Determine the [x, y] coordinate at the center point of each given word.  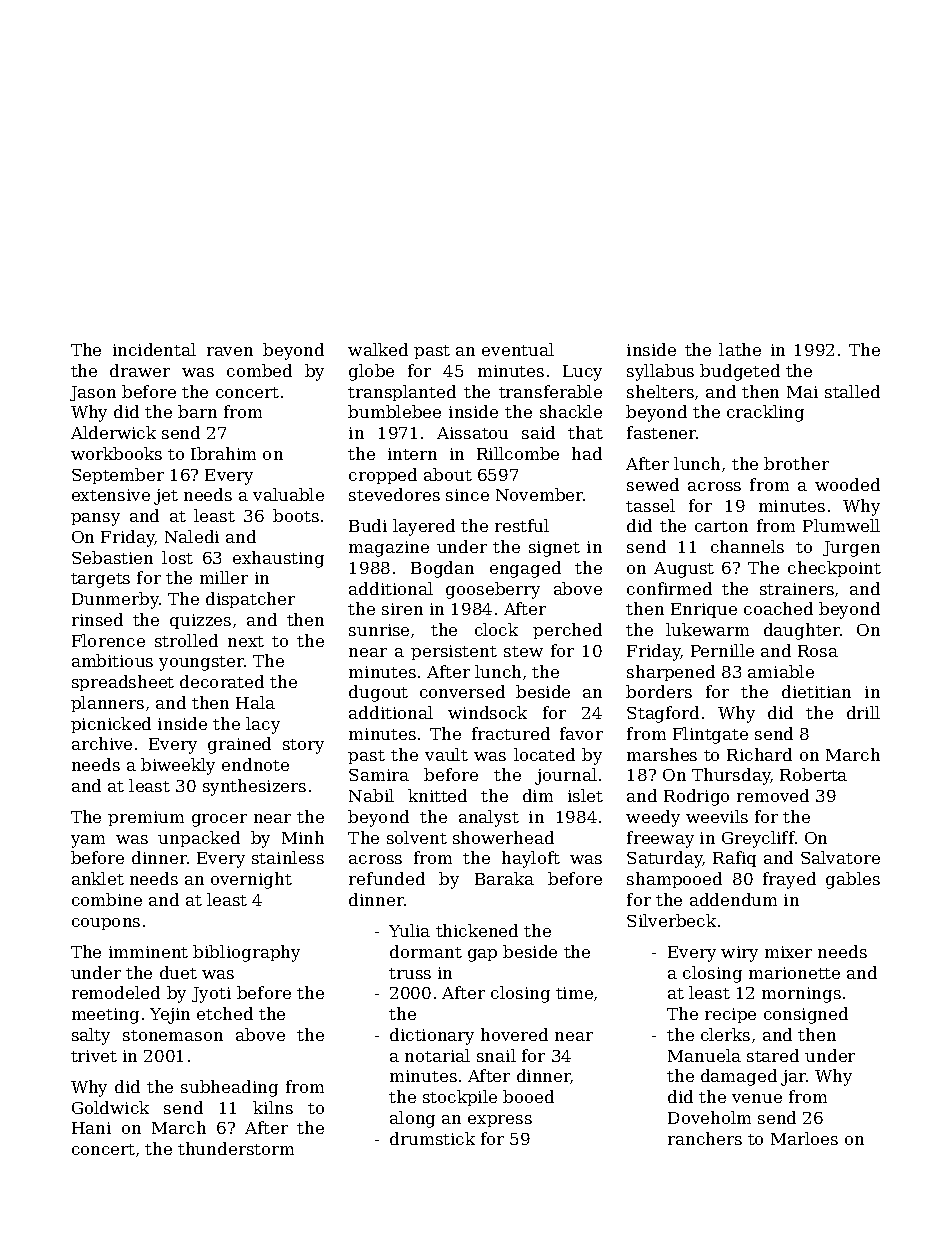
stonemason [173, 1035]
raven [230, 351]
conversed [462, 691]
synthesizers [254, 787]
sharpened [671, 673]
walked [378, 349]
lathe [740, 349]
